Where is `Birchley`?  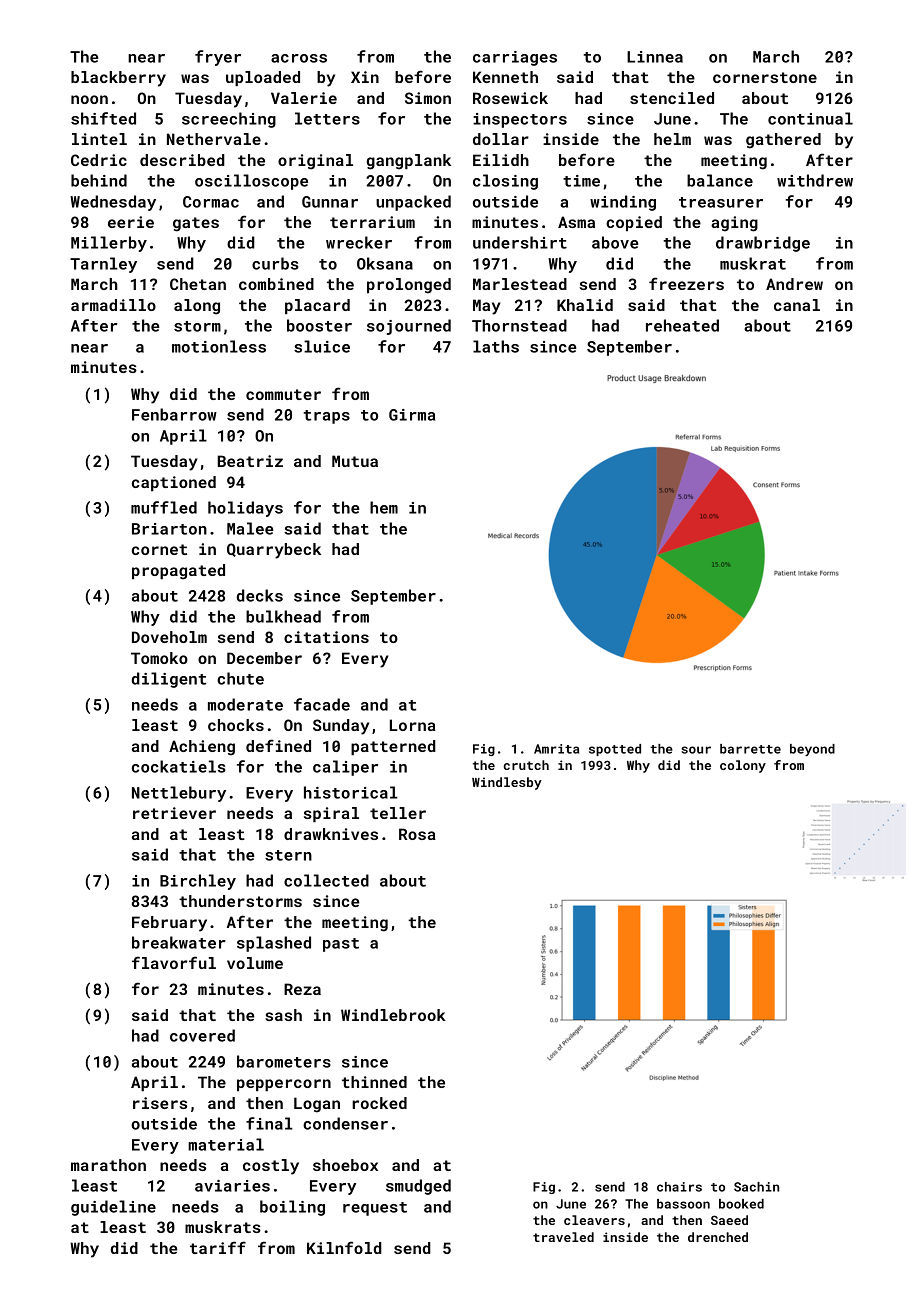 Birchley is located at coordinates (198, 882).
